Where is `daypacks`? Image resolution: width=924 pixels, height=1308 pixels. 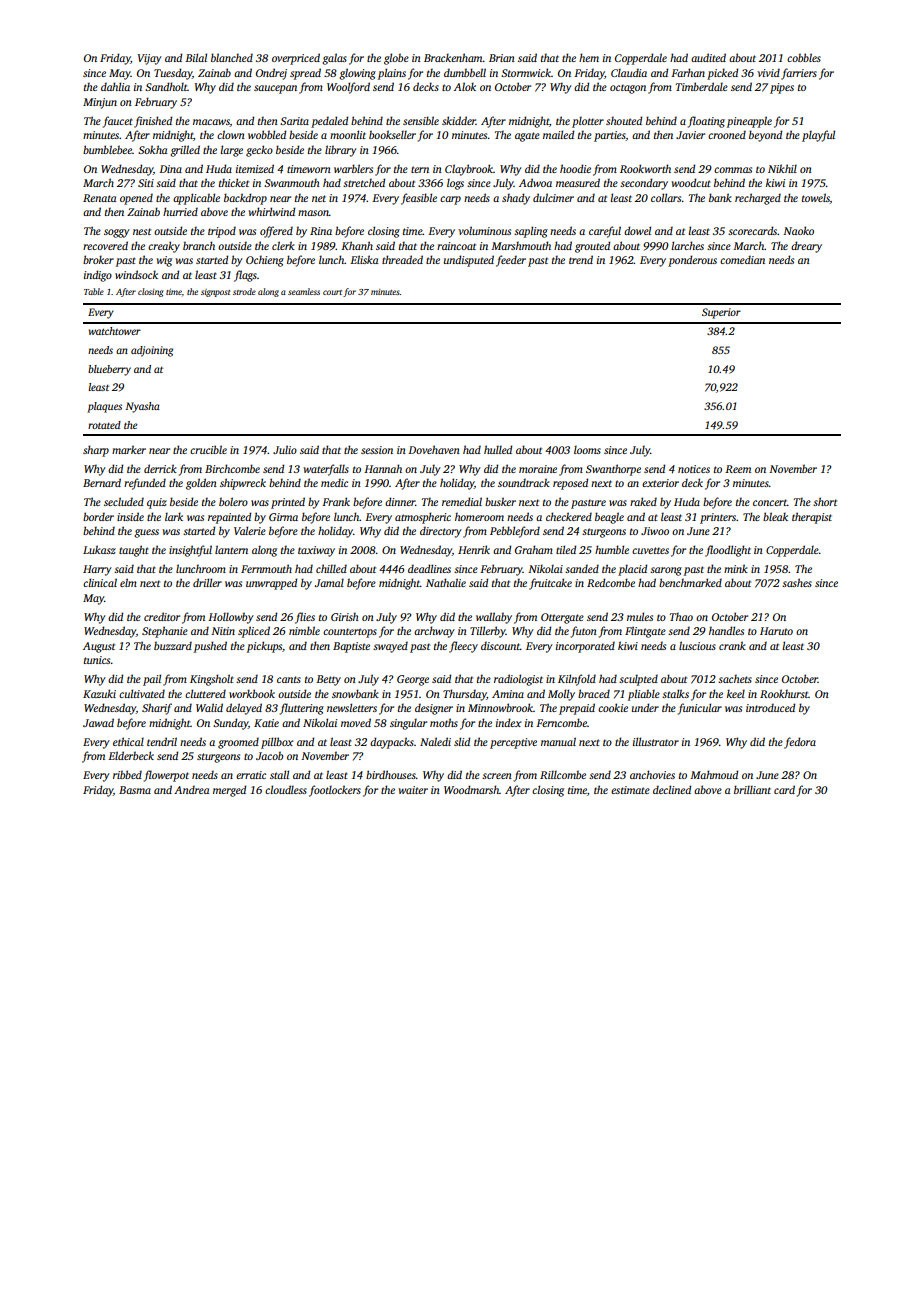
daypacks is located at coordinates (392, 743).
